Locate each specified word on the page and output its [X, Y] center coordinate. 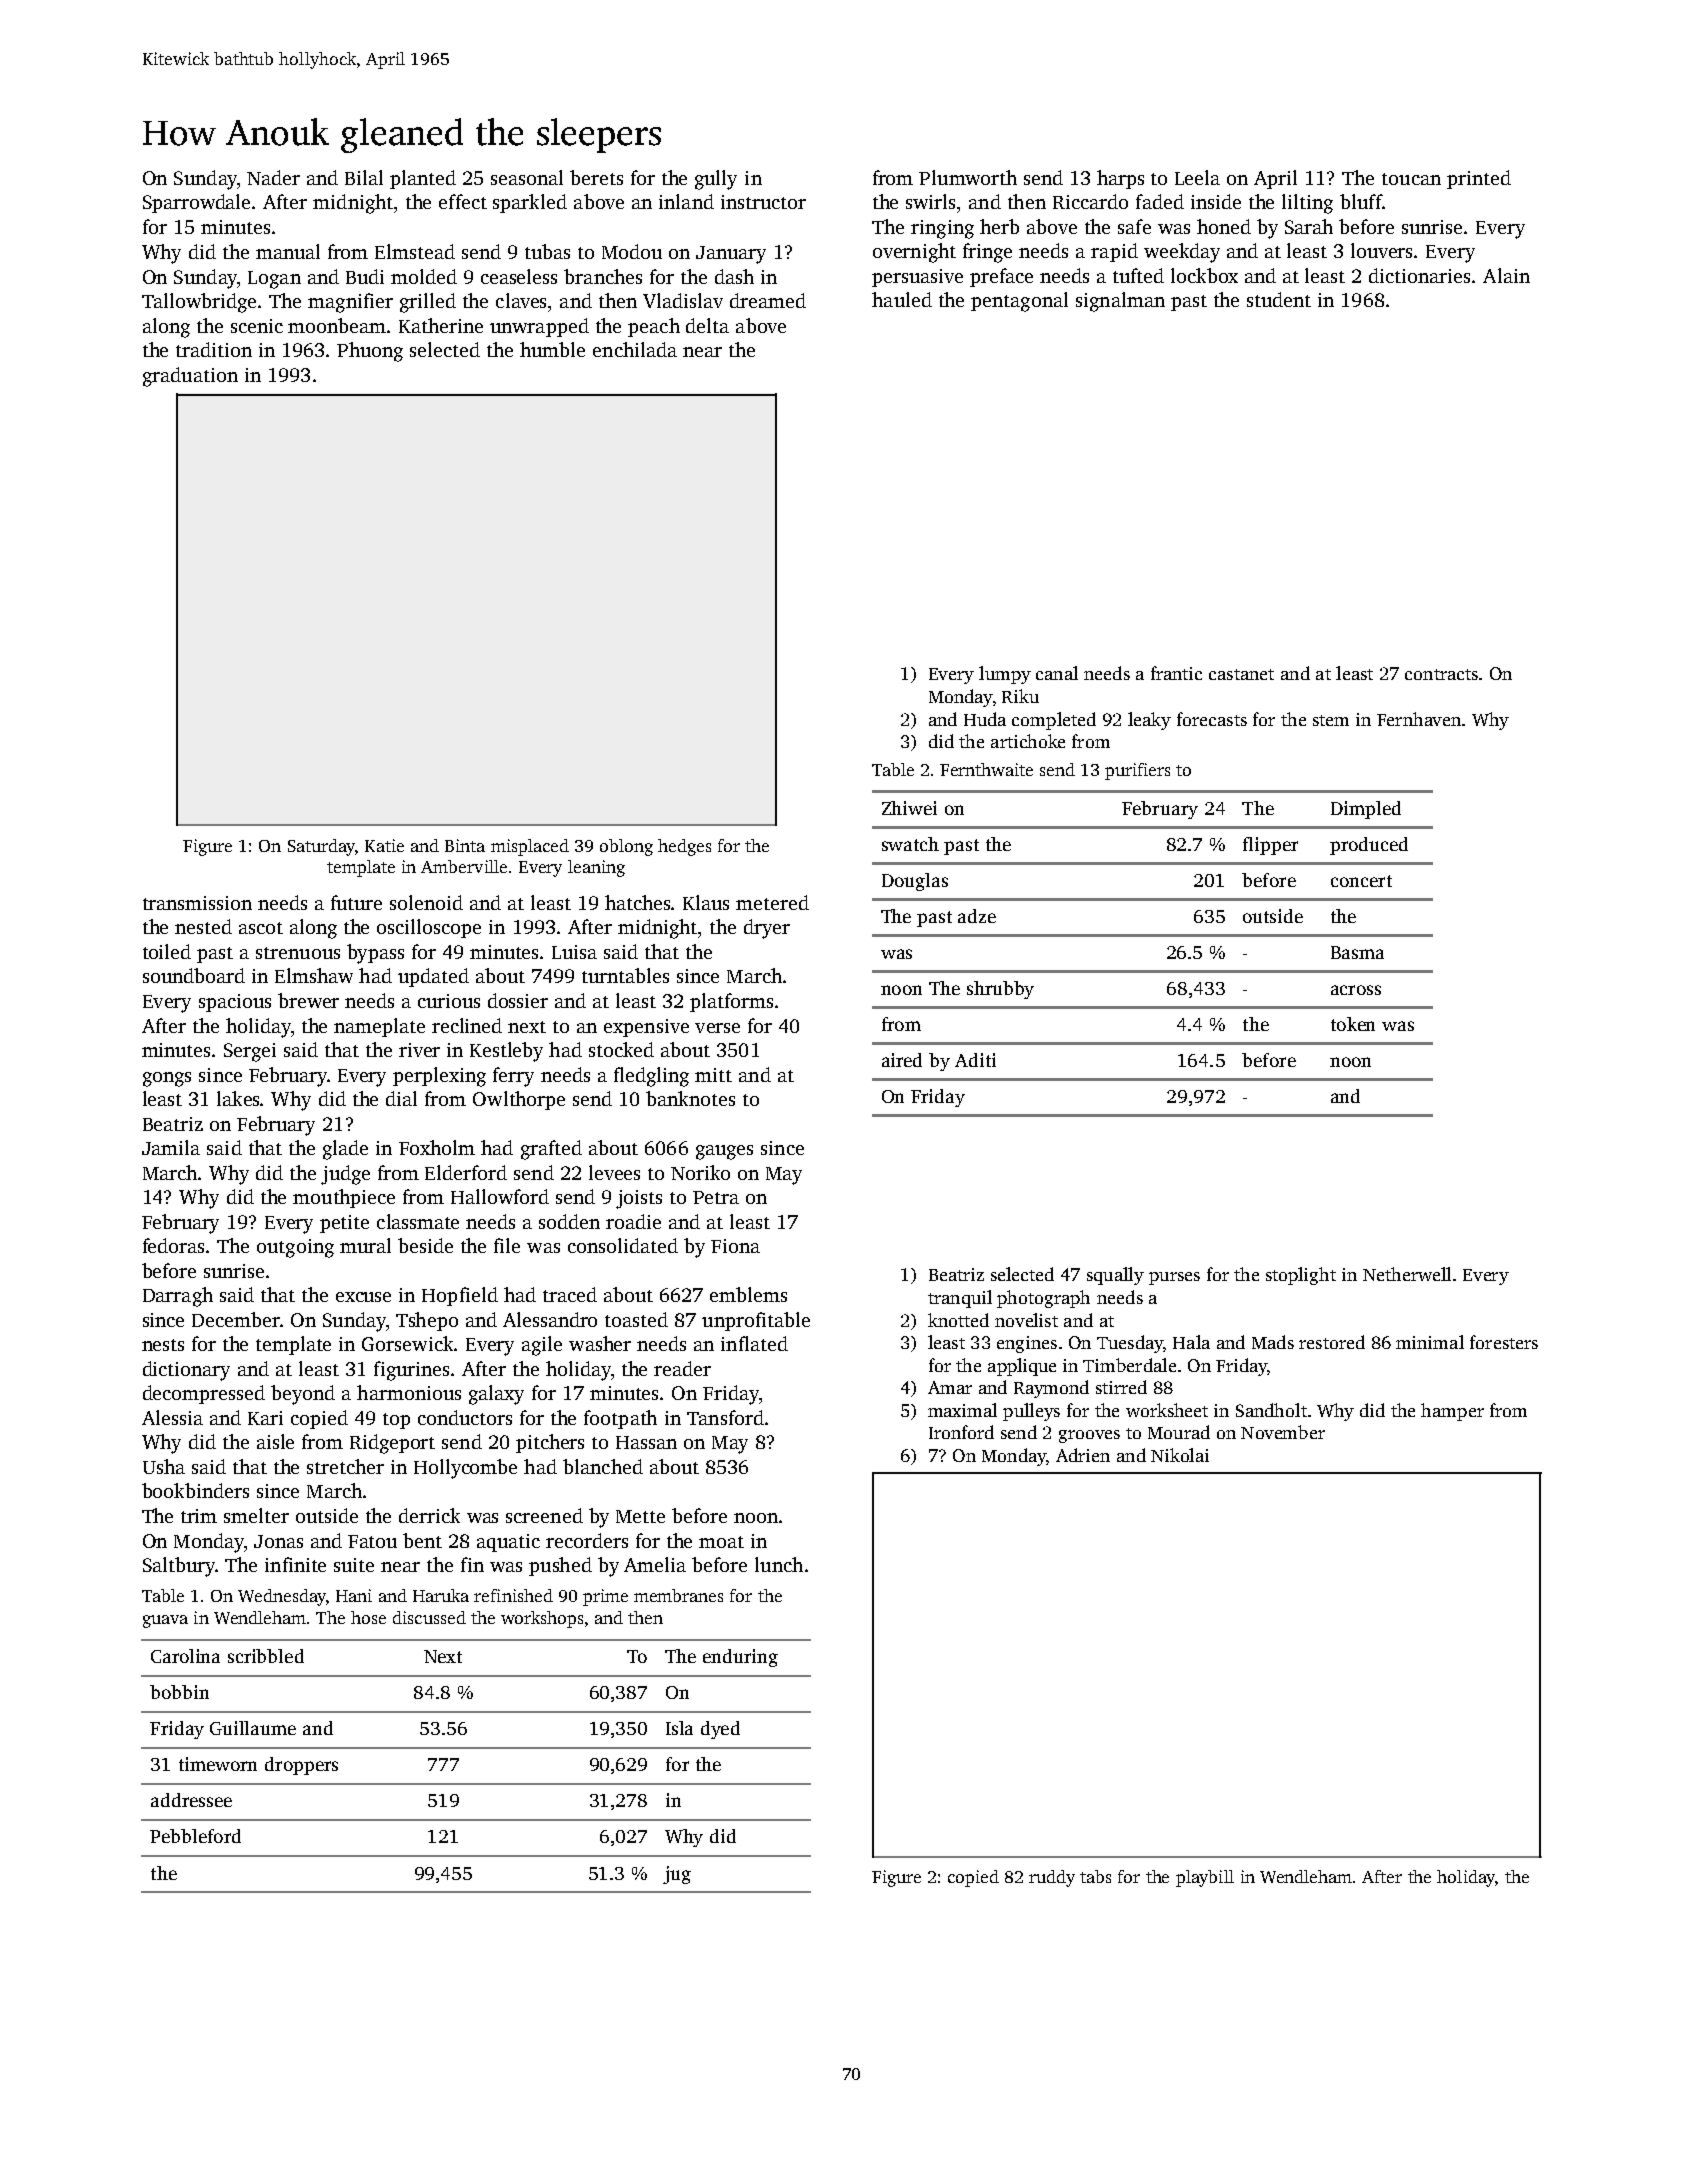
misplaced [530, 847]
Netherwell [1407, 1274]
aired [902, 1060]
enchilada [635, 349]
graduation [190, 377]
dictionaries [1419, 275]
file [507, 1245]
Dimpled [1366, 810]
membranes [678, 1595]
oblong [626, 847]
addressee [191, 1800]
